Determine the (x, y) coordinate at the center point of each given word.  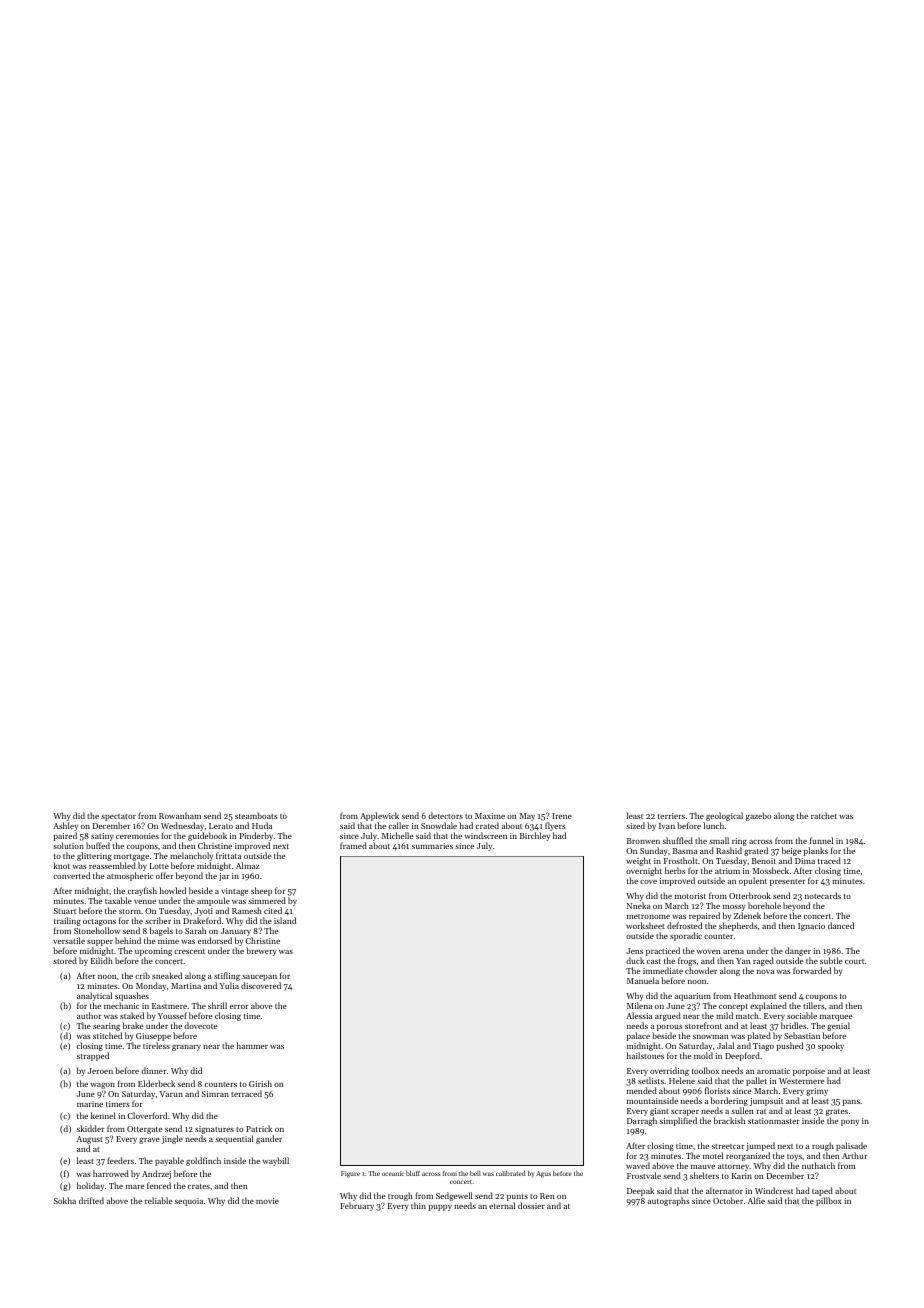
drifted (91, 1200)
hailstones (645, 1055)
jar (224, 877)
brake (133, 1025)
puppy (440, 1208)
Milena (639, 1005)
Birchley (535, 836)
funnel (821, 840)
